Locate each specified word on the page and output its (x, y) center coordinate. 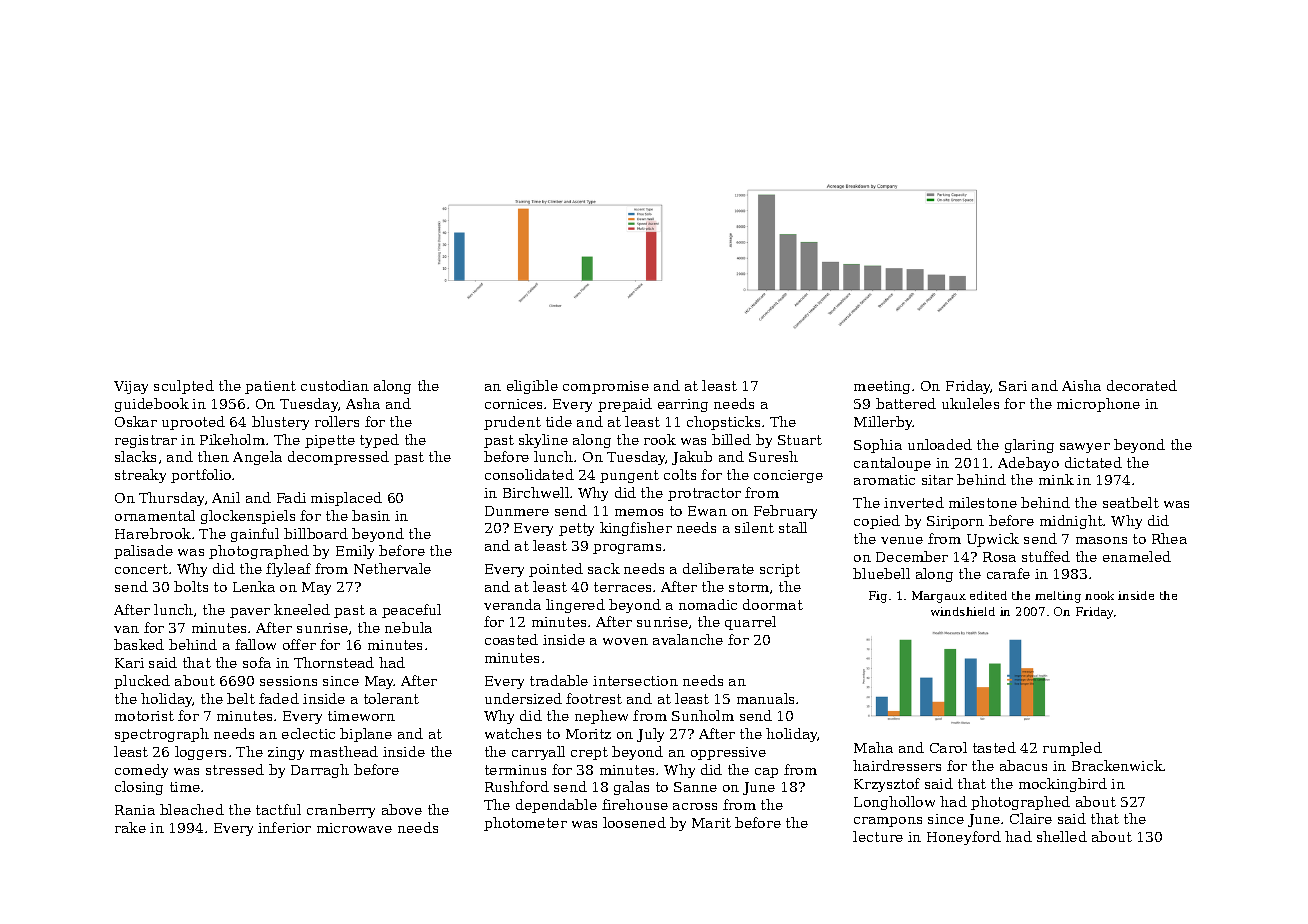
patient (270, 387)
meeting (882, 387)
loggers (200, 753)
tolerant (391, 698)
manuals (765, 698)
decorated (1142, 385)
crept (589, 753)
